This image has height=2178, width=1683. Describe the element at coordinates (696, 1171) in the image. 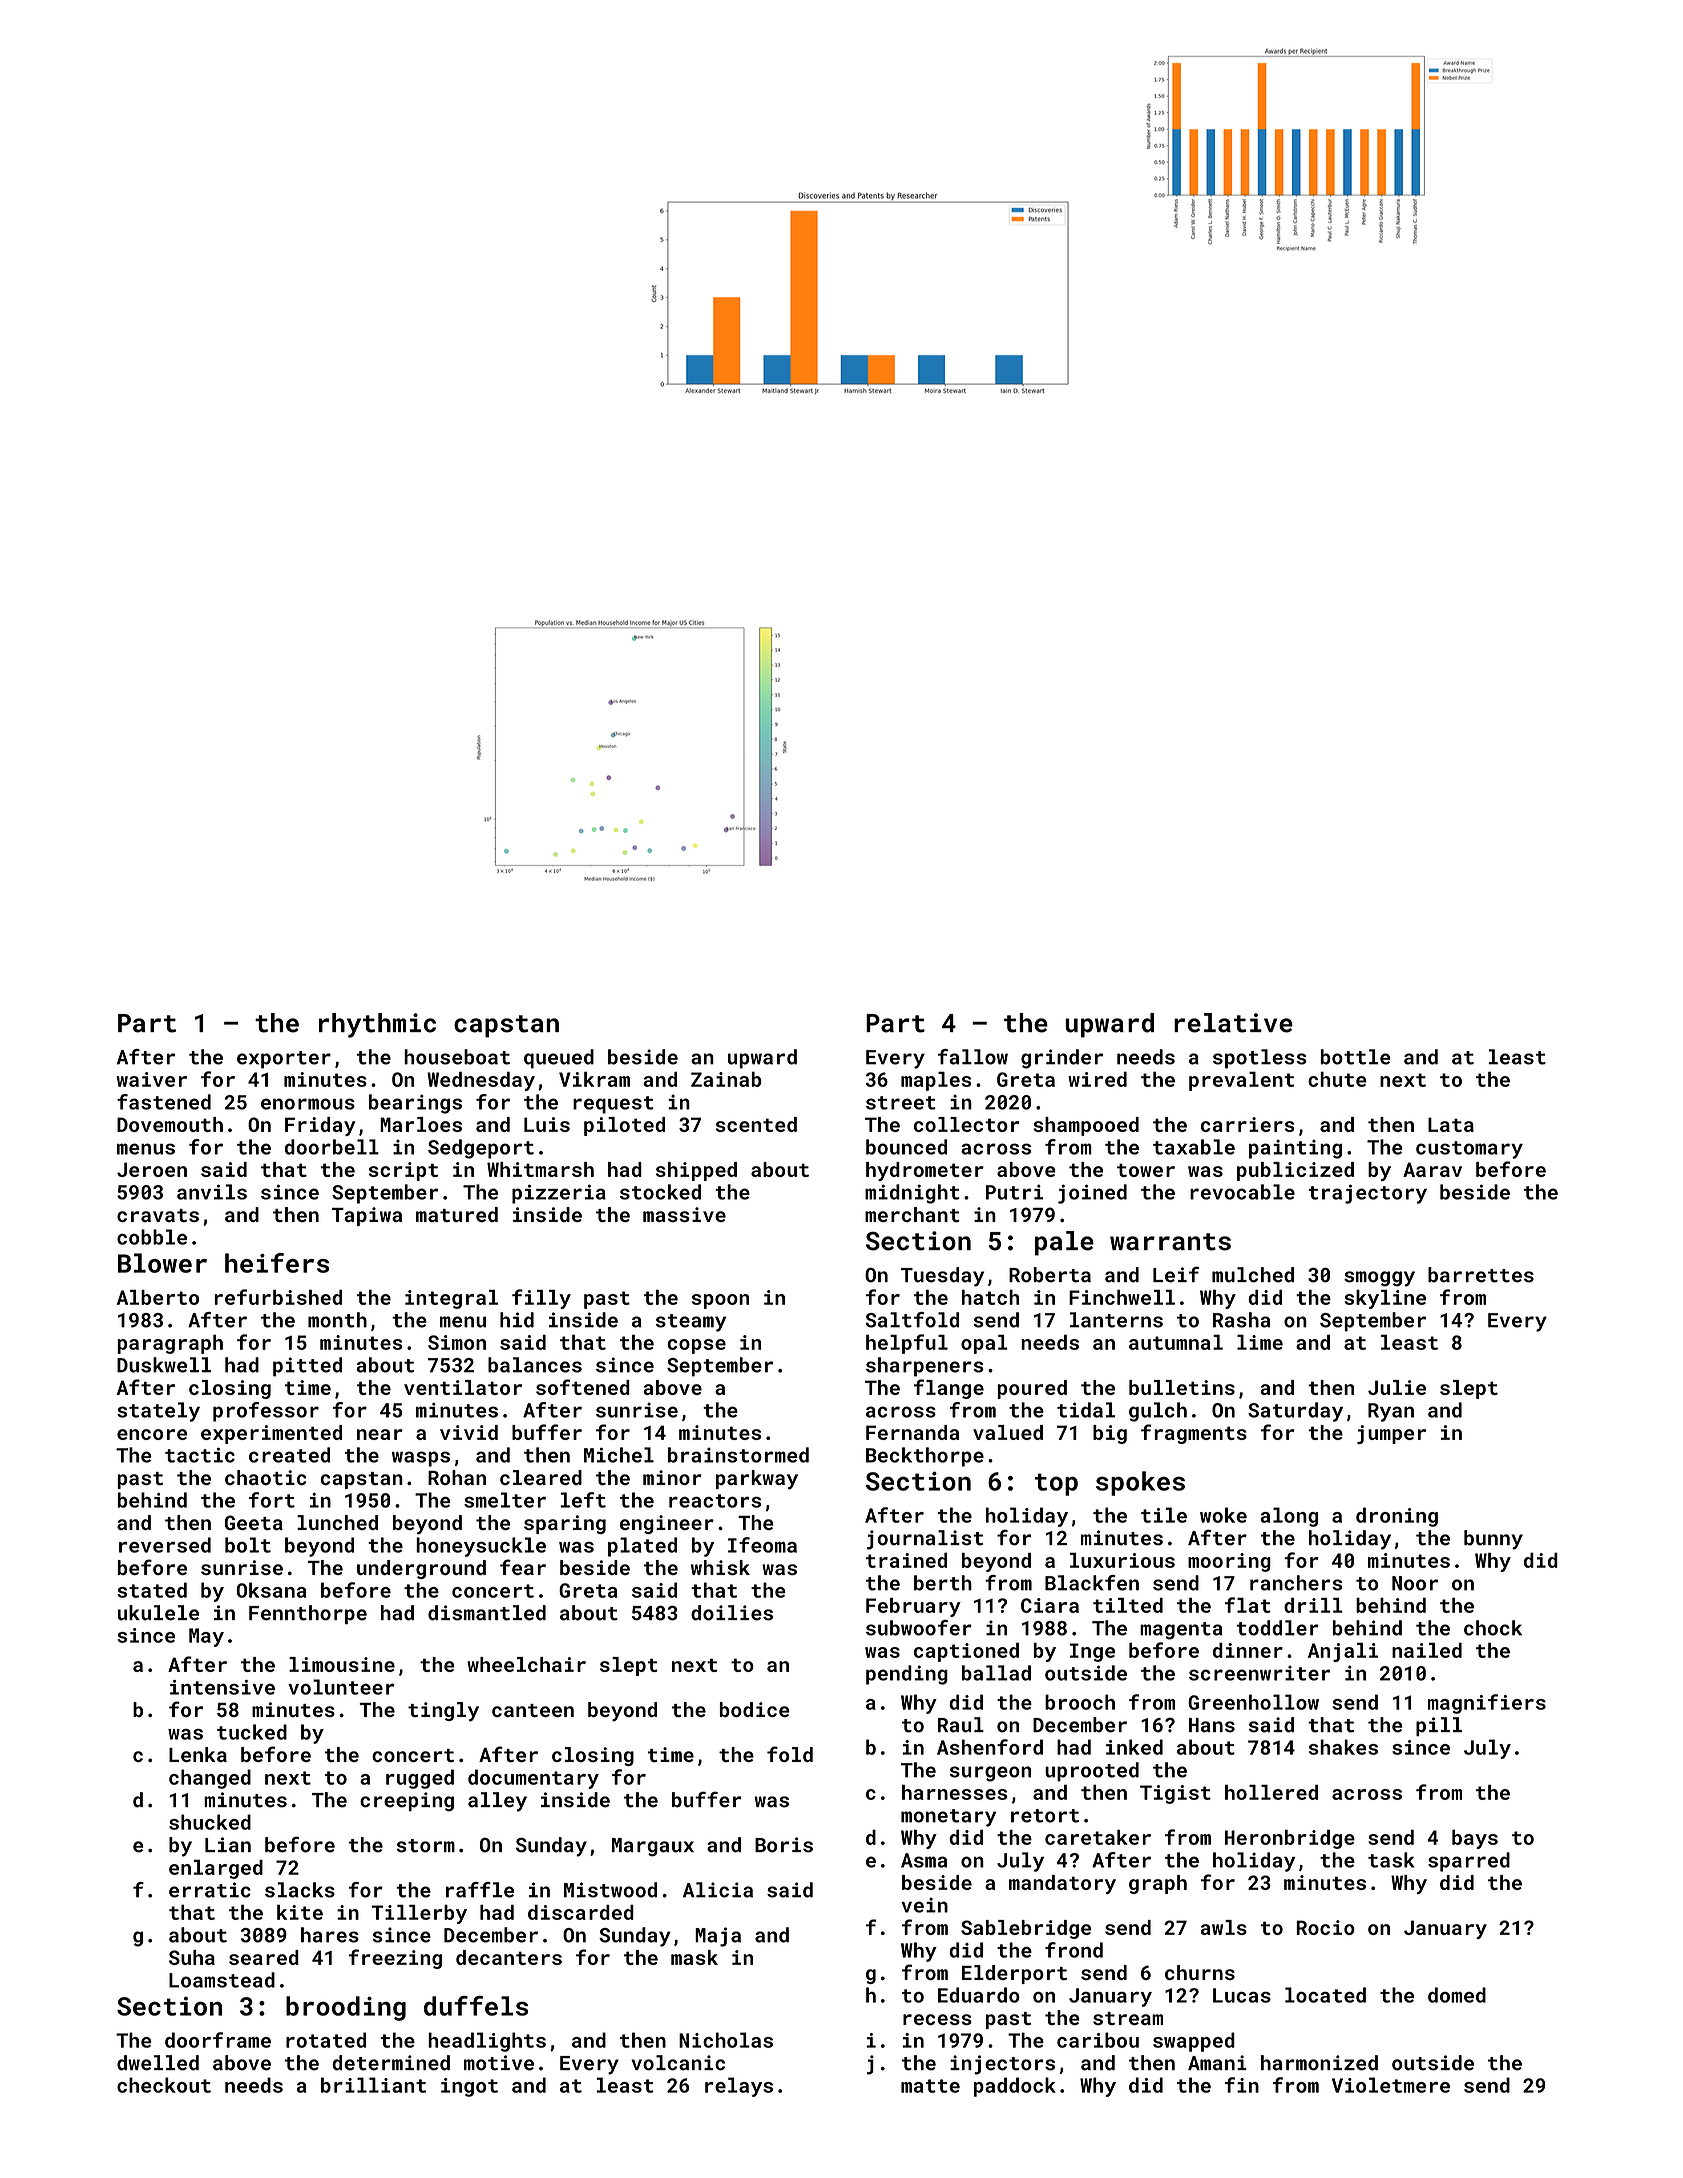

I see `shipped` at that location.
